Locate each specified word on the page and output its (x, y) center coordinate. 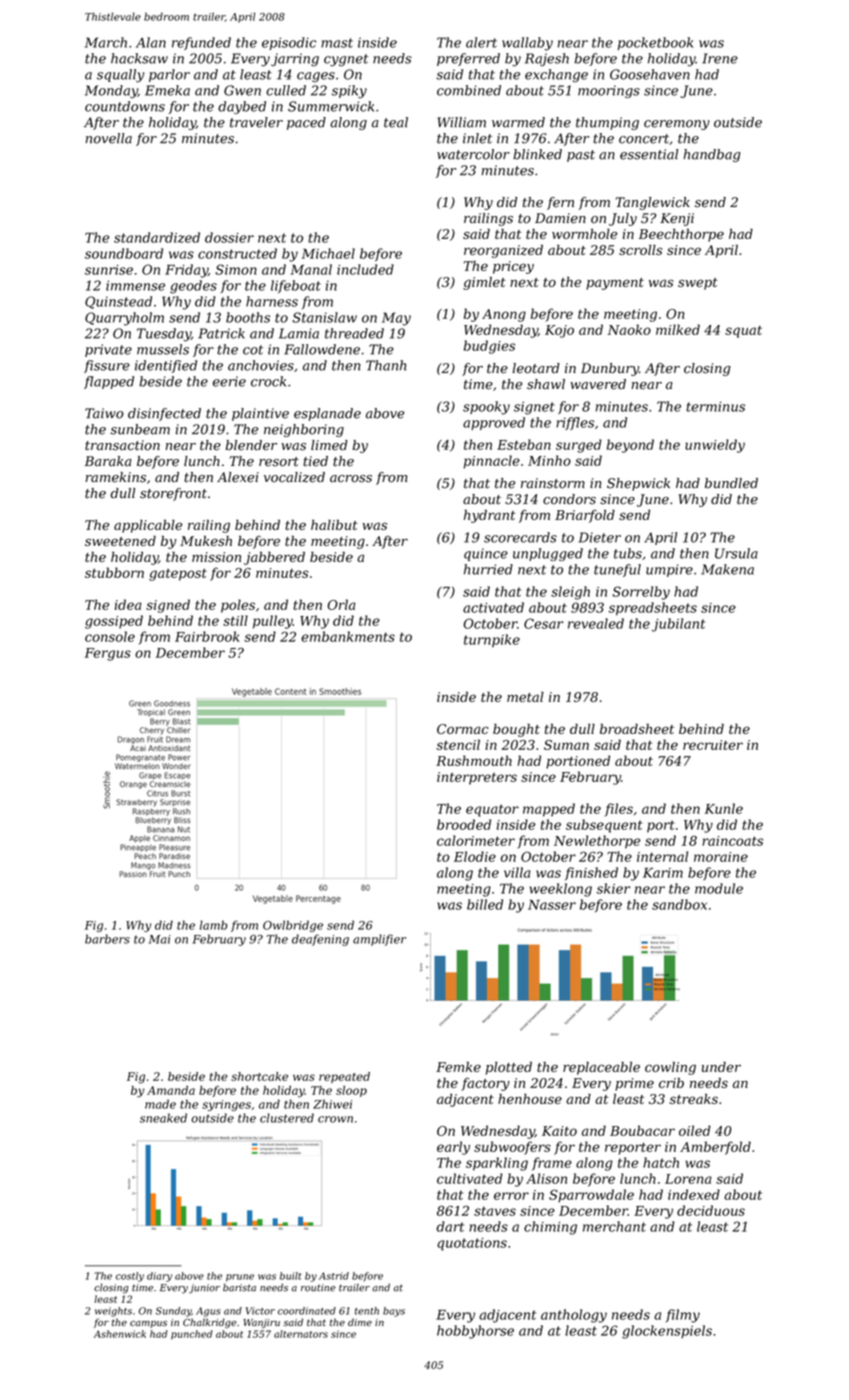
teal (396, 122)
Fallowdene (322, 349)
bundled (731, 483)
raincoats (732, 841)
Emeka (167, 90)
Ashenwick (120, 1334)
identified (166, 366)
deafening (320, 940)
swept (698, 284)
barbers (107, 939)
